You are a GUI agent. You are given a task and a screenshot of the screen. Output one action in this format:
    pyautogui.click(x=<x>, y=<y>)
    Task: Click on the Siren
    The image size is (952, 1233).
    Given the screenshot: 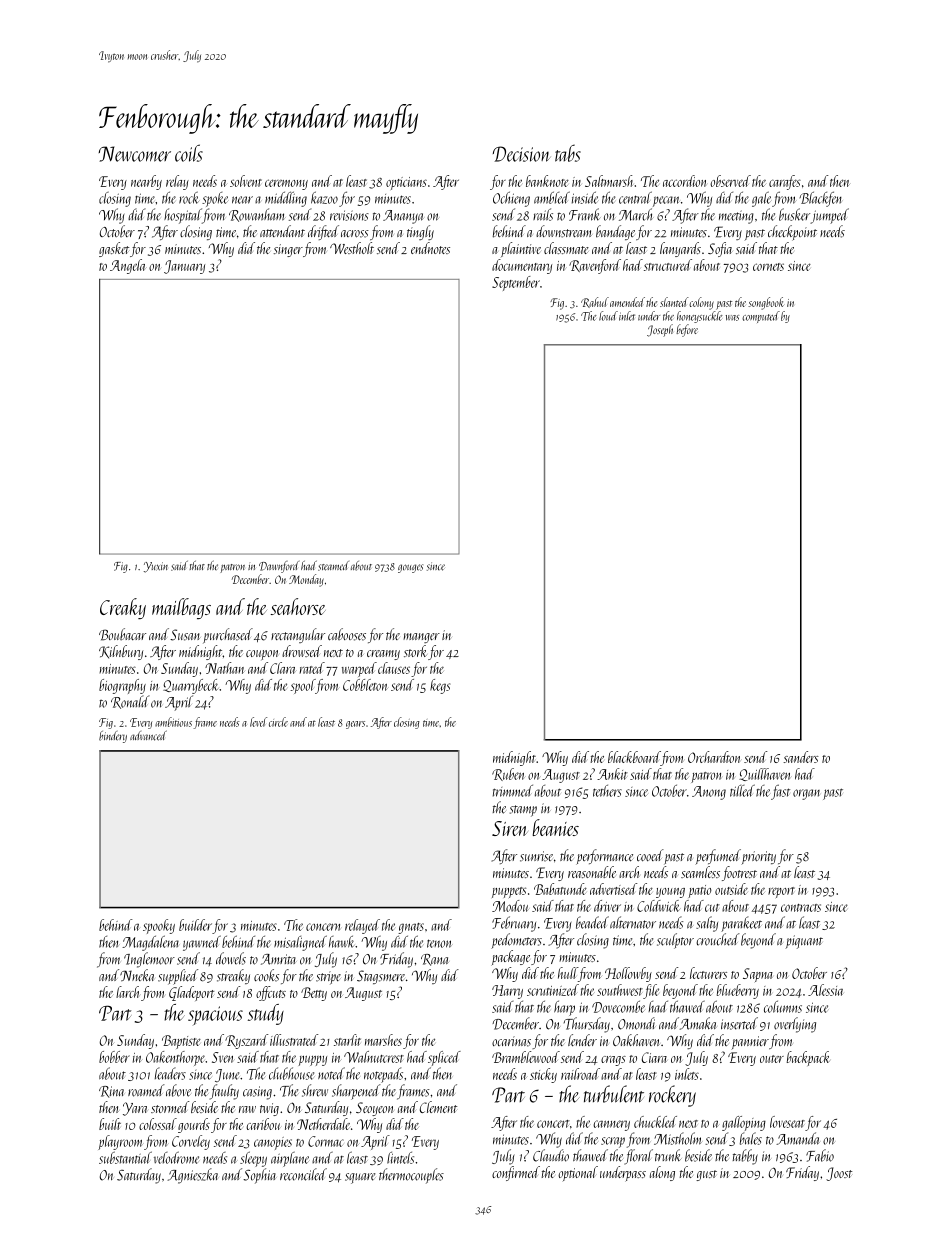 What is the action you would take?
    pyautogui.click(x=510, y=828)
